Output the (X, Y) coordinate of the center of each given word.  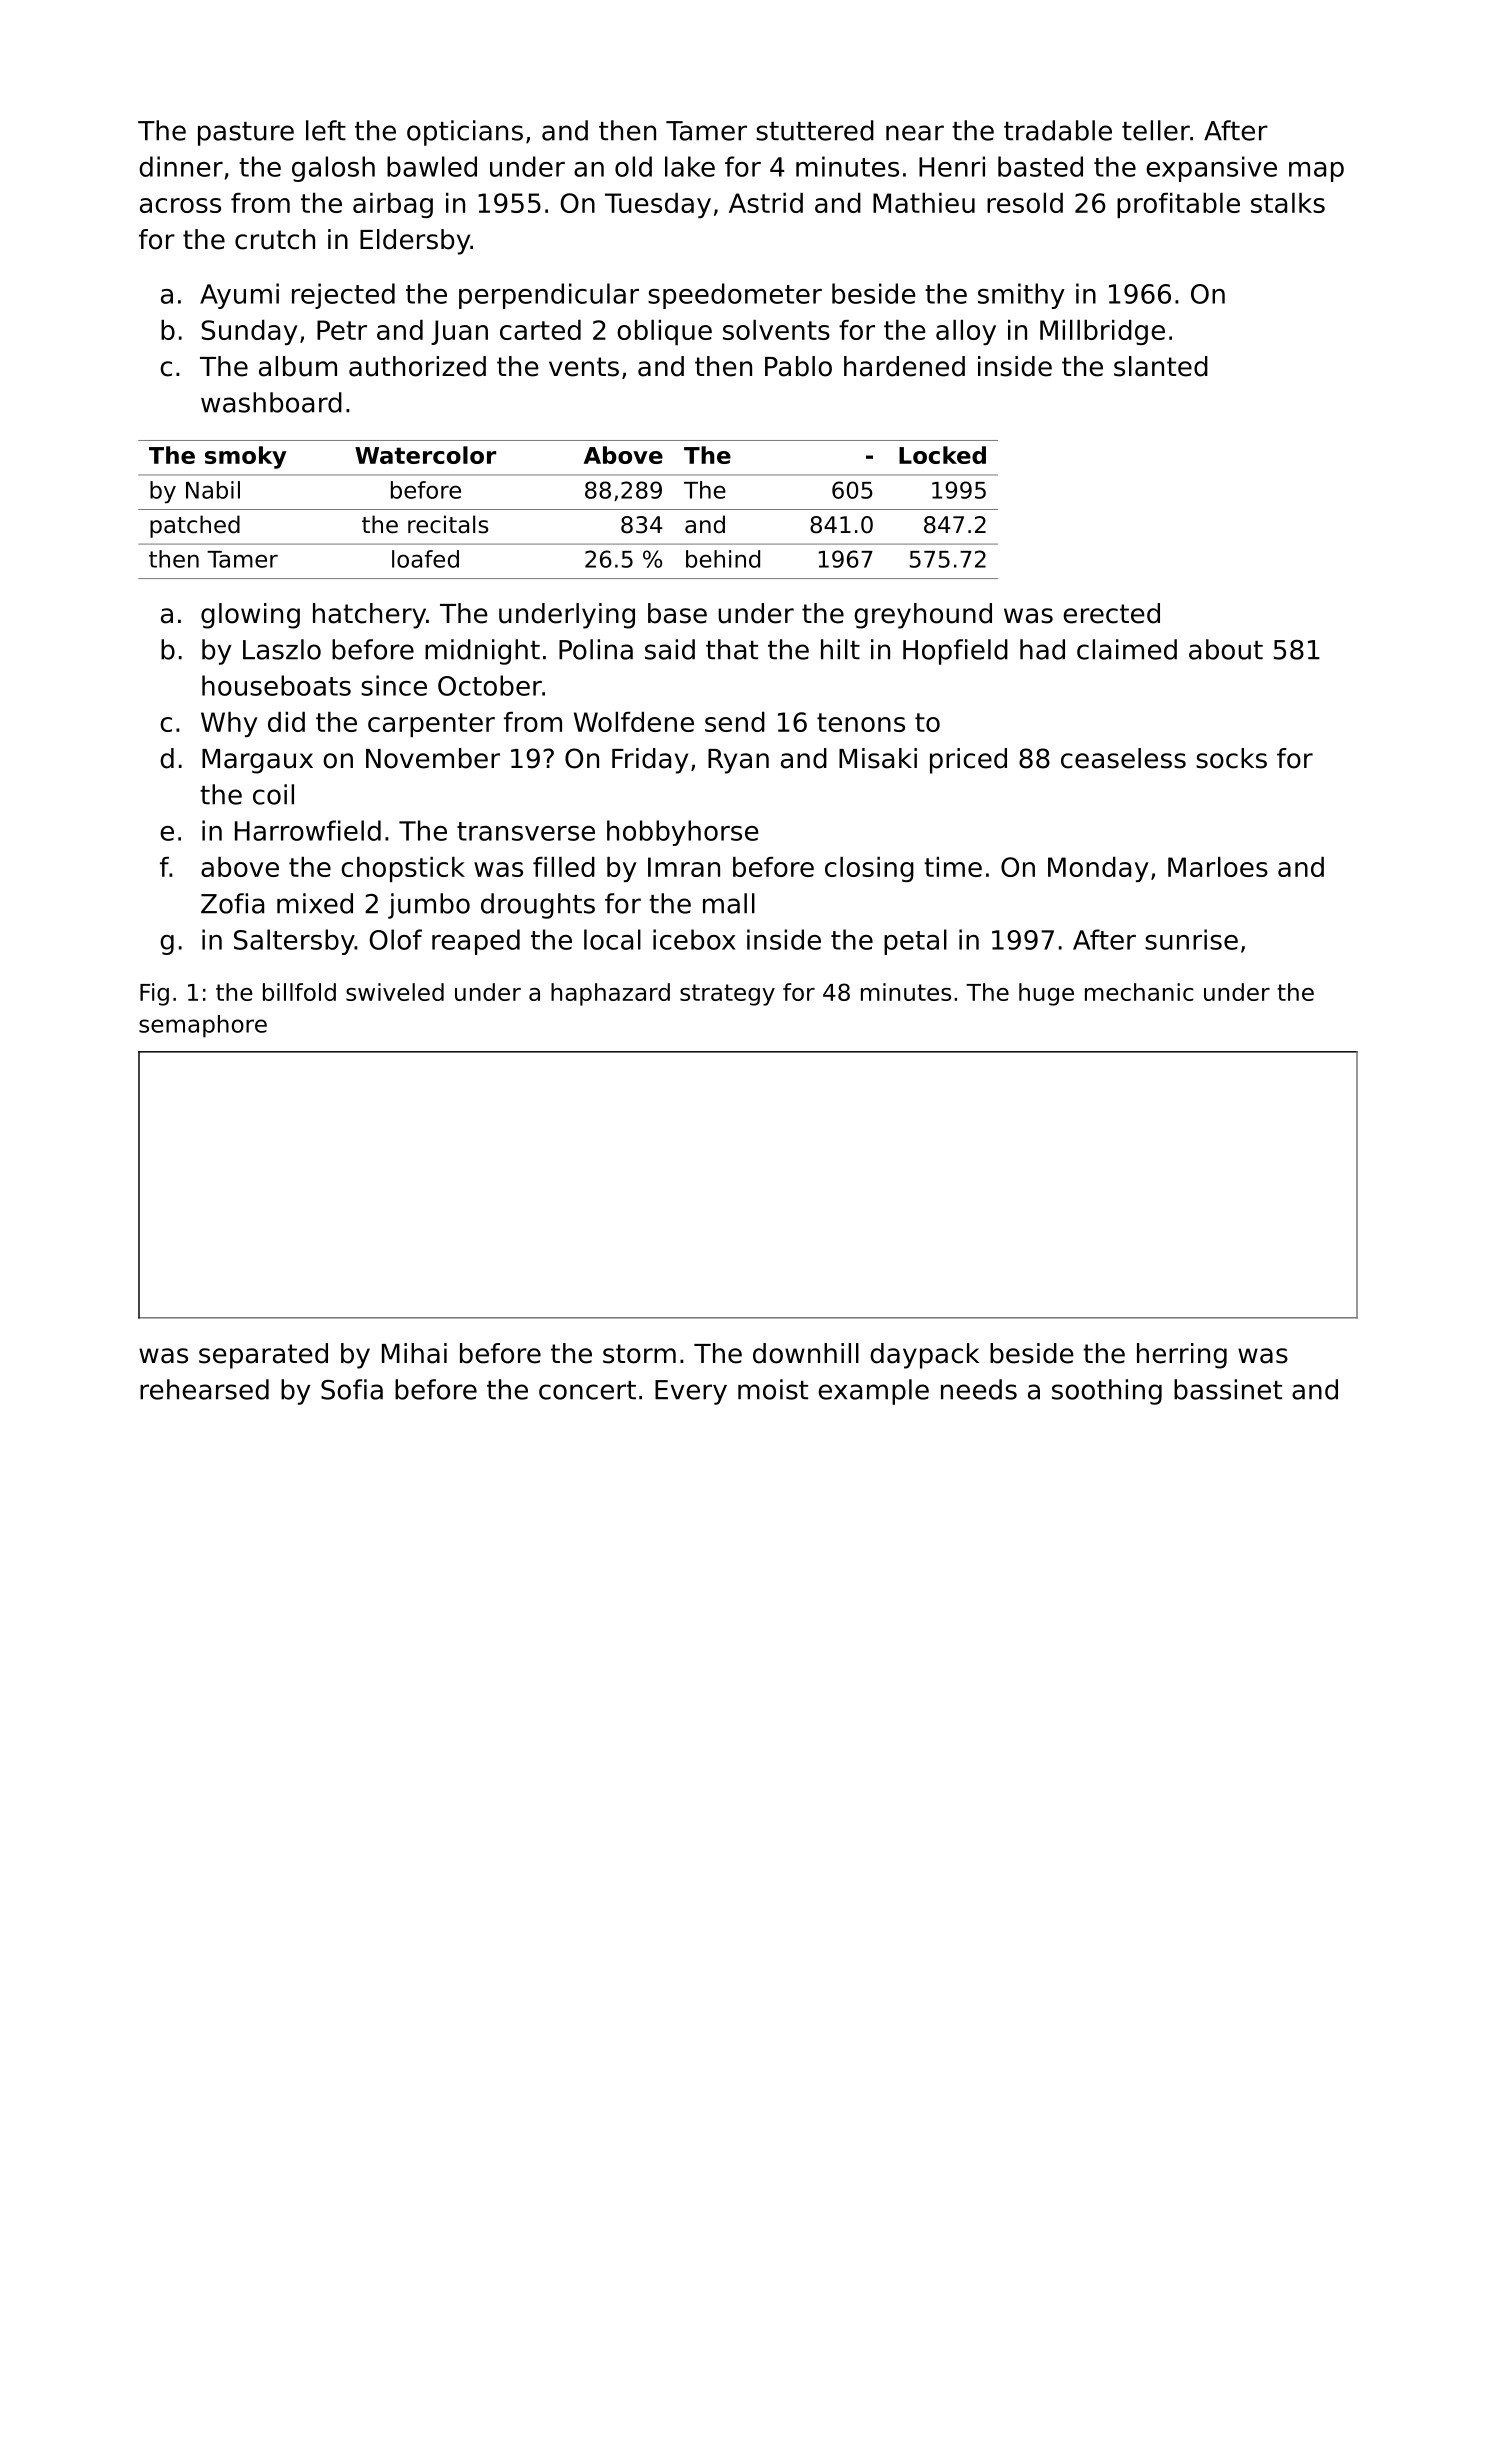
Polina (596, 649)
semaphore (203, 1026)
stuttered (815, 130)
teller (1156, 130)
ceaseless (1123, 758)
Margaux (257, 761)
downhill (806, 1353)
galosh (333, 169)
